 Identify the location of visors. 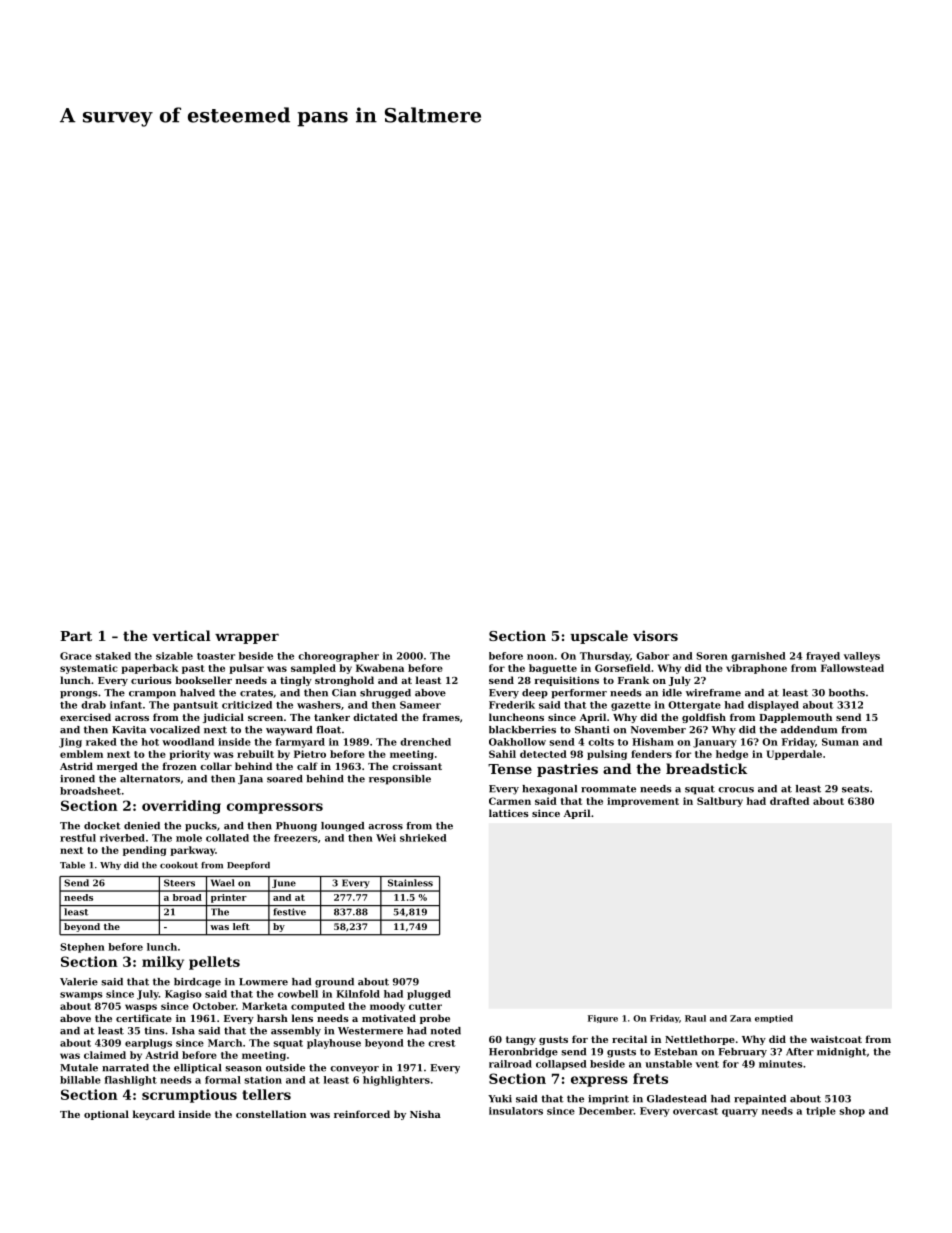
(655, 635).
